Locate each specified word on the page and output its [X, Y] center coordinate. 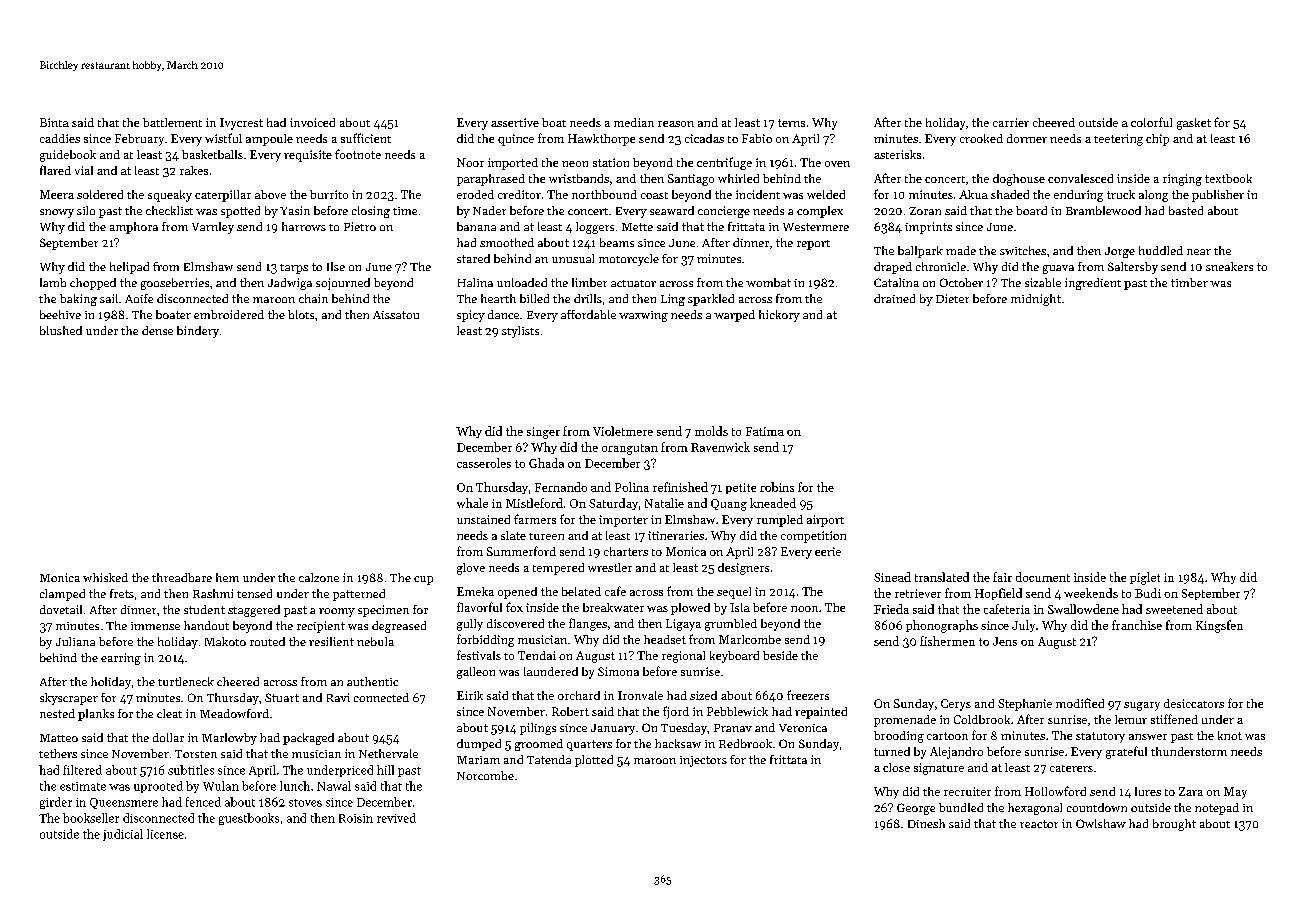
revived [396, 818]
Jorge [1120, 252]
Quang [729, 505]
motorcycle [629, 260]
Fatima [765, 431]
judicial [123, 835]
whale [472, 503]
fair [1002, 577]
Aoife [139, 298]
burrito [329, 194]
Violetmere [623, 431]
